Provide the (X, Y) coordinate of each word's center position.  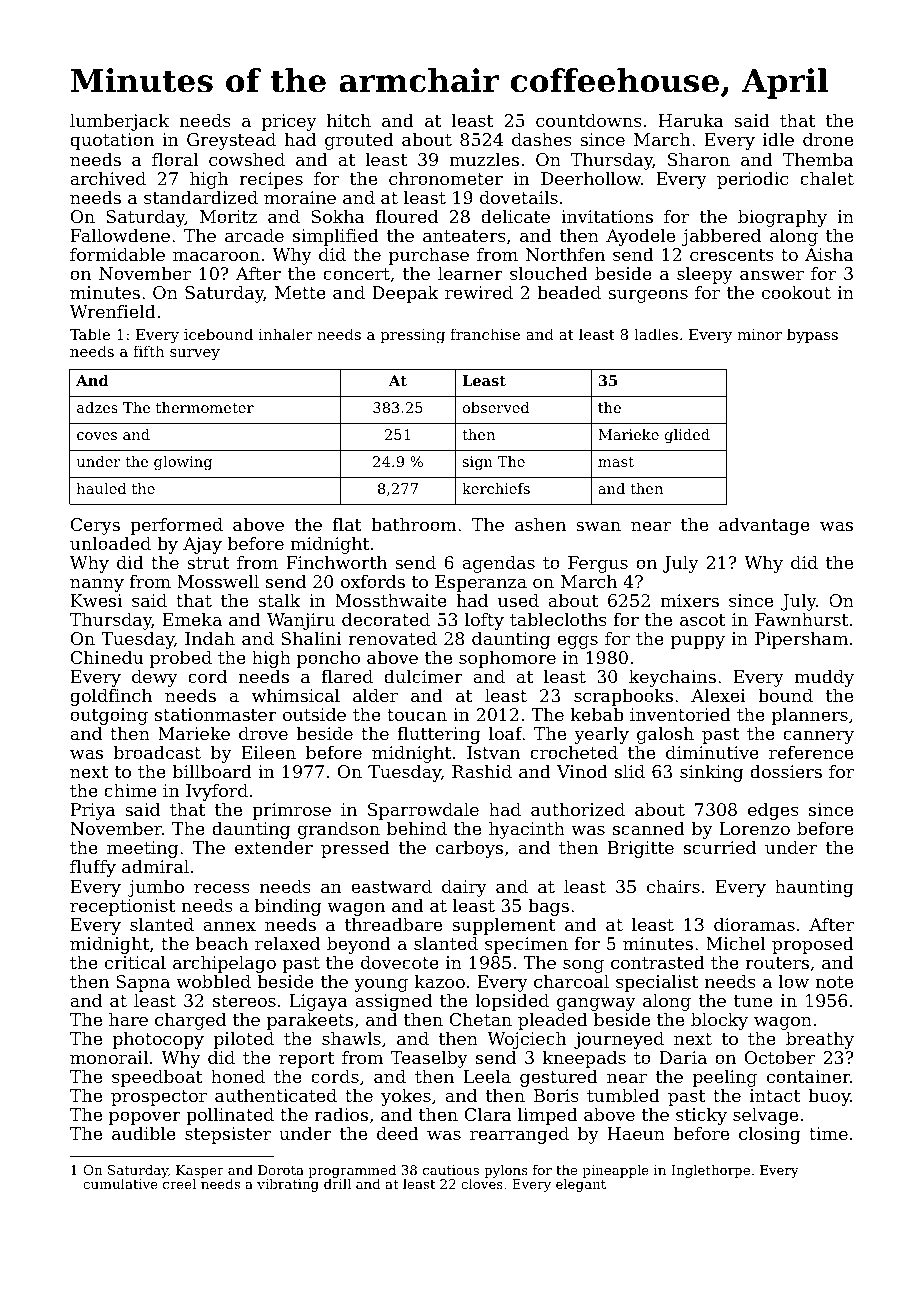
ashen (540, 524)
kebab (597, 714)
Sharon (699, 159)
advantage (764, 526)
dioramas (754, 924)
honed (238, 1076)
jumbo (156, 888)
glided (687, 436)
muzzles (484, 159)
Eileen (268, 752)
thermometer (205, 407)
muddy (824, 678)
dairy (464, 888)
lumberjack (119, 122)
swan (598, 526)
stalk (279, 600)
